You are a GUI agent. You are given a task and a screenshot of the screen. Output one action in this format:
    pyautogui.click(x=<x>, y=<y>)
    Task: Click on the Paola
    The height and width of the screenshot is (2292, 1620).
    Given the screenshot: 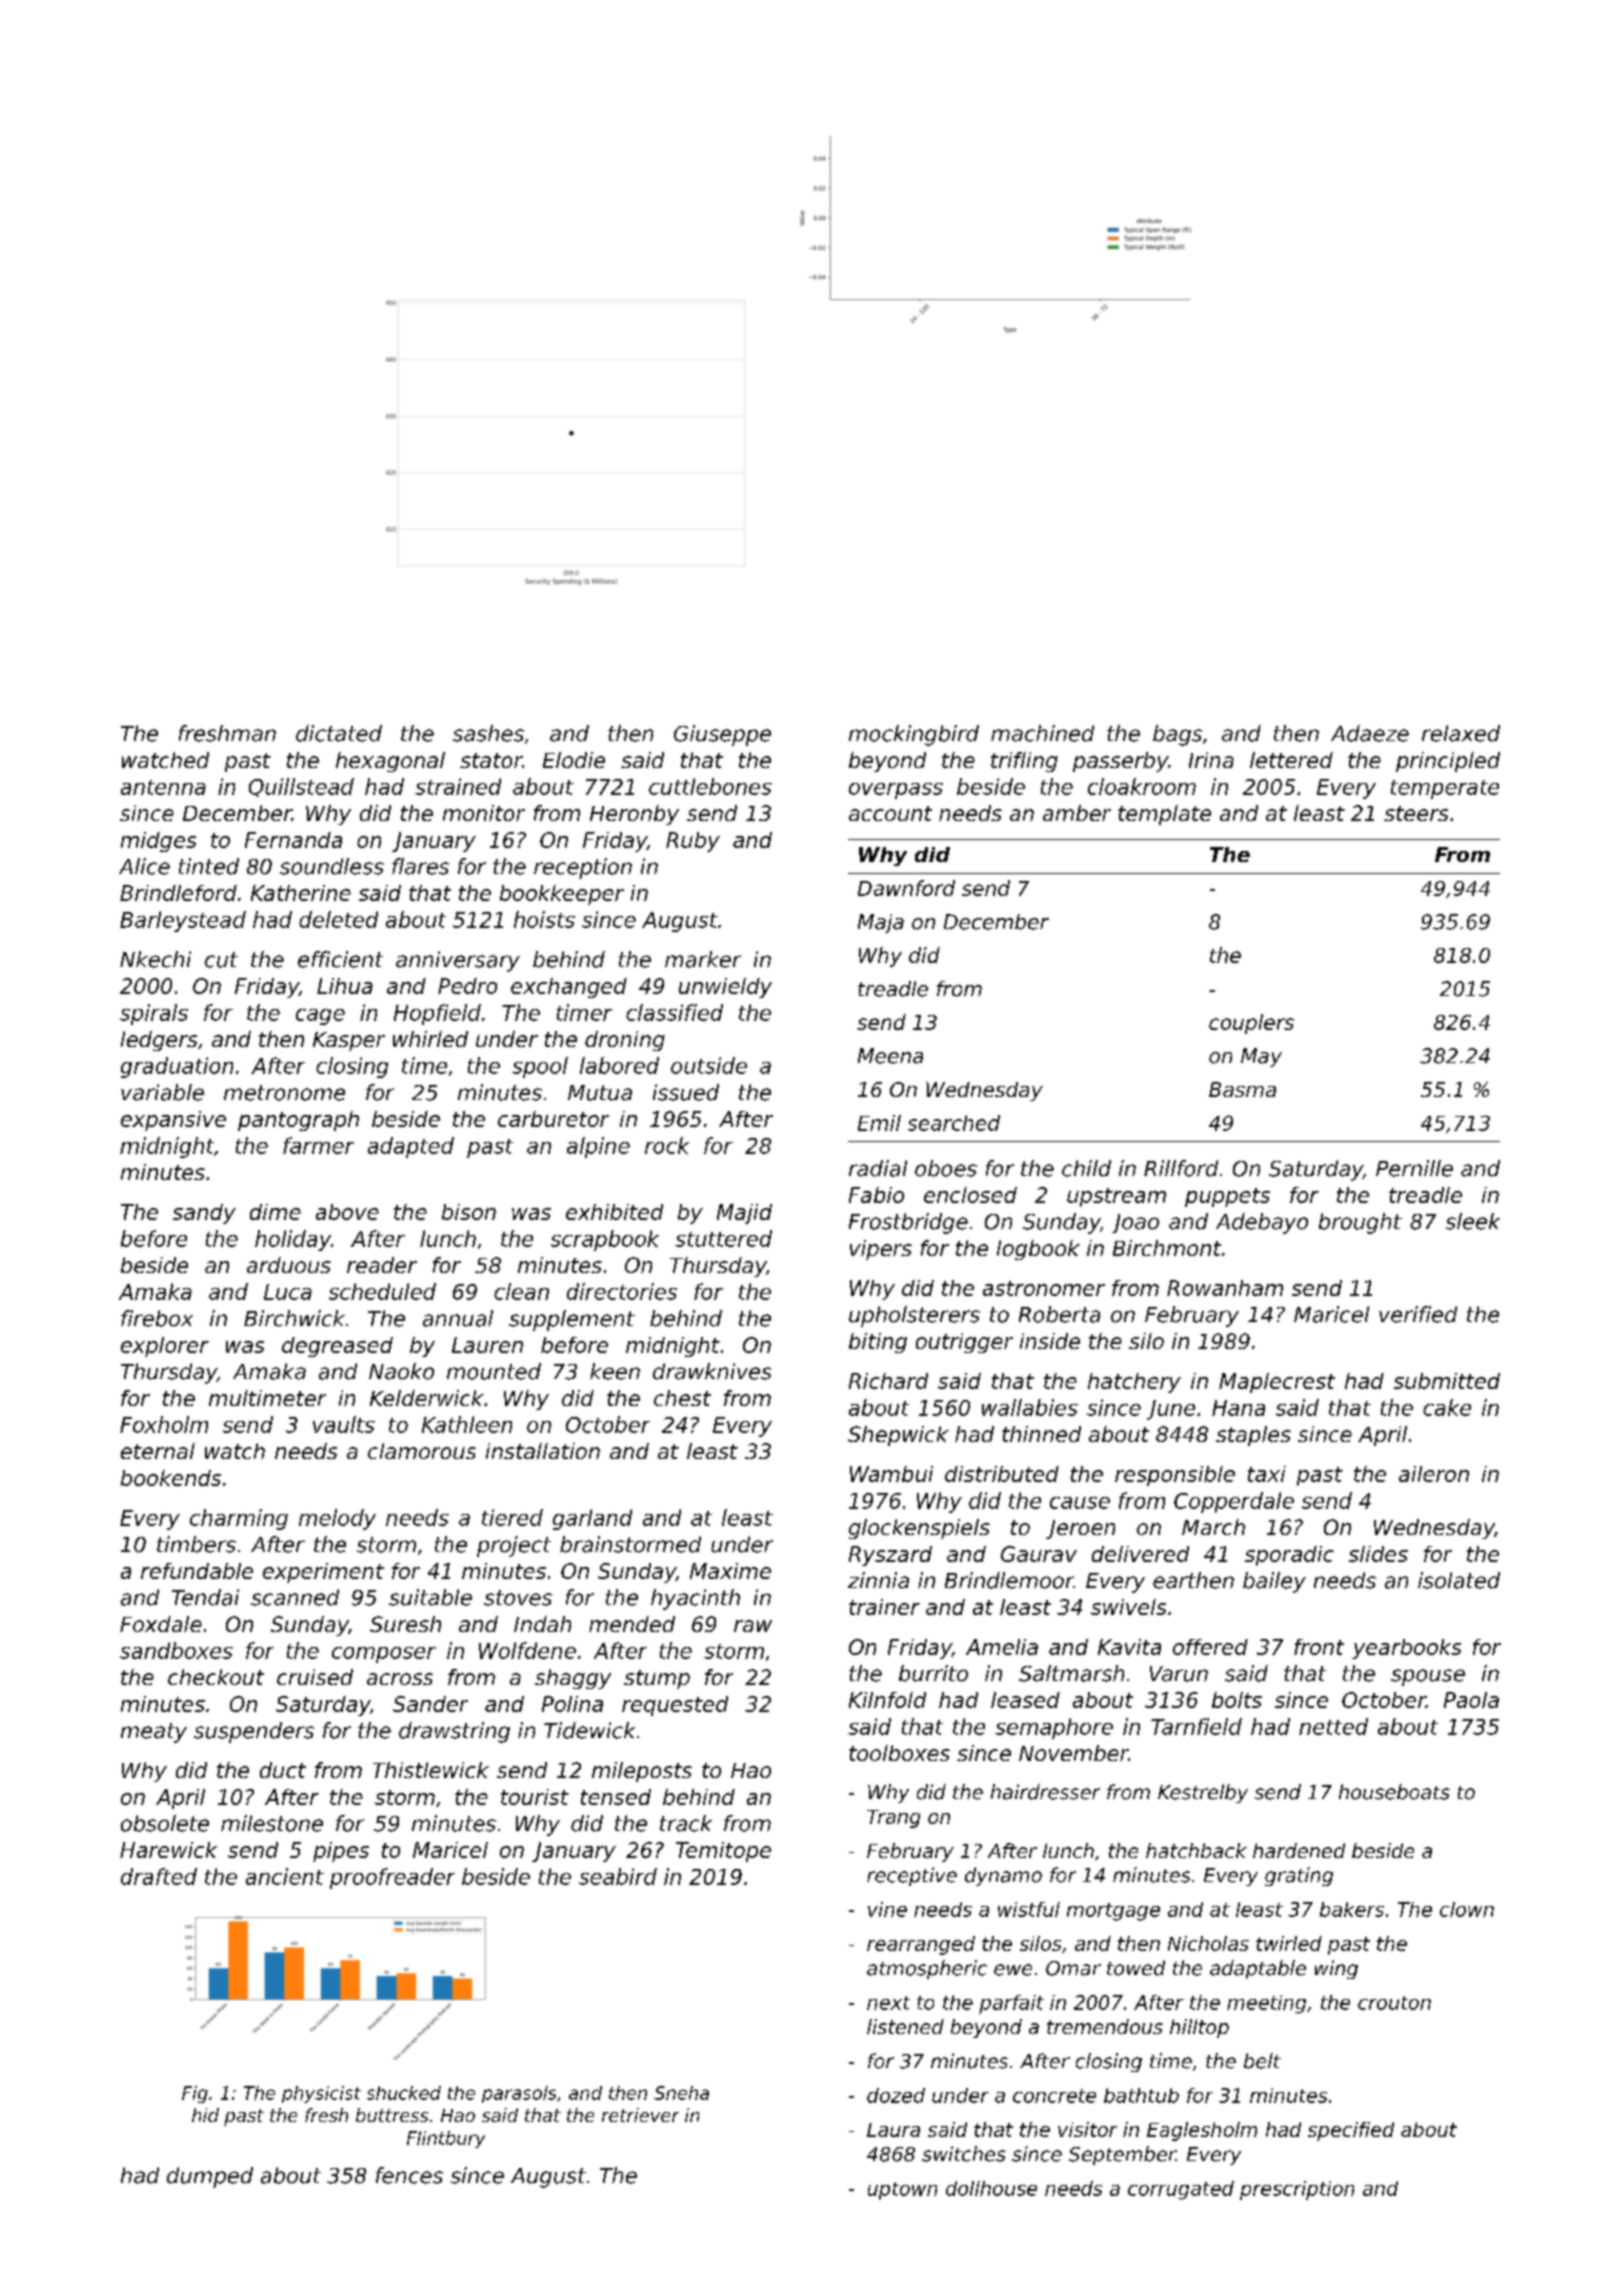 What is the action you would take?
    pyautogui.click(x=1471, y=1700)
